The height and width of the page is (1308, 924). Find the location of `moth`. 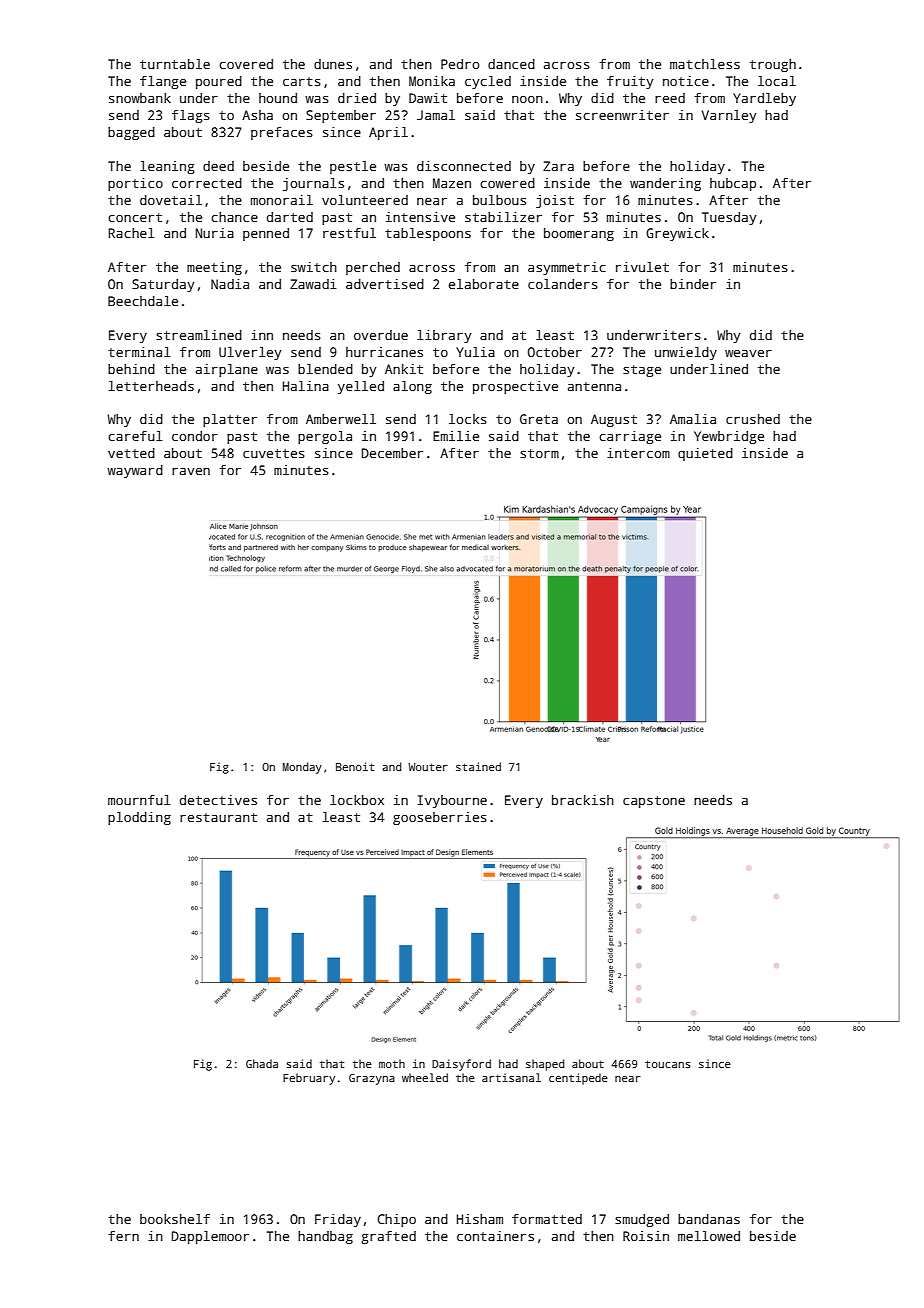

moth is located at coordinates (392, 1063).
